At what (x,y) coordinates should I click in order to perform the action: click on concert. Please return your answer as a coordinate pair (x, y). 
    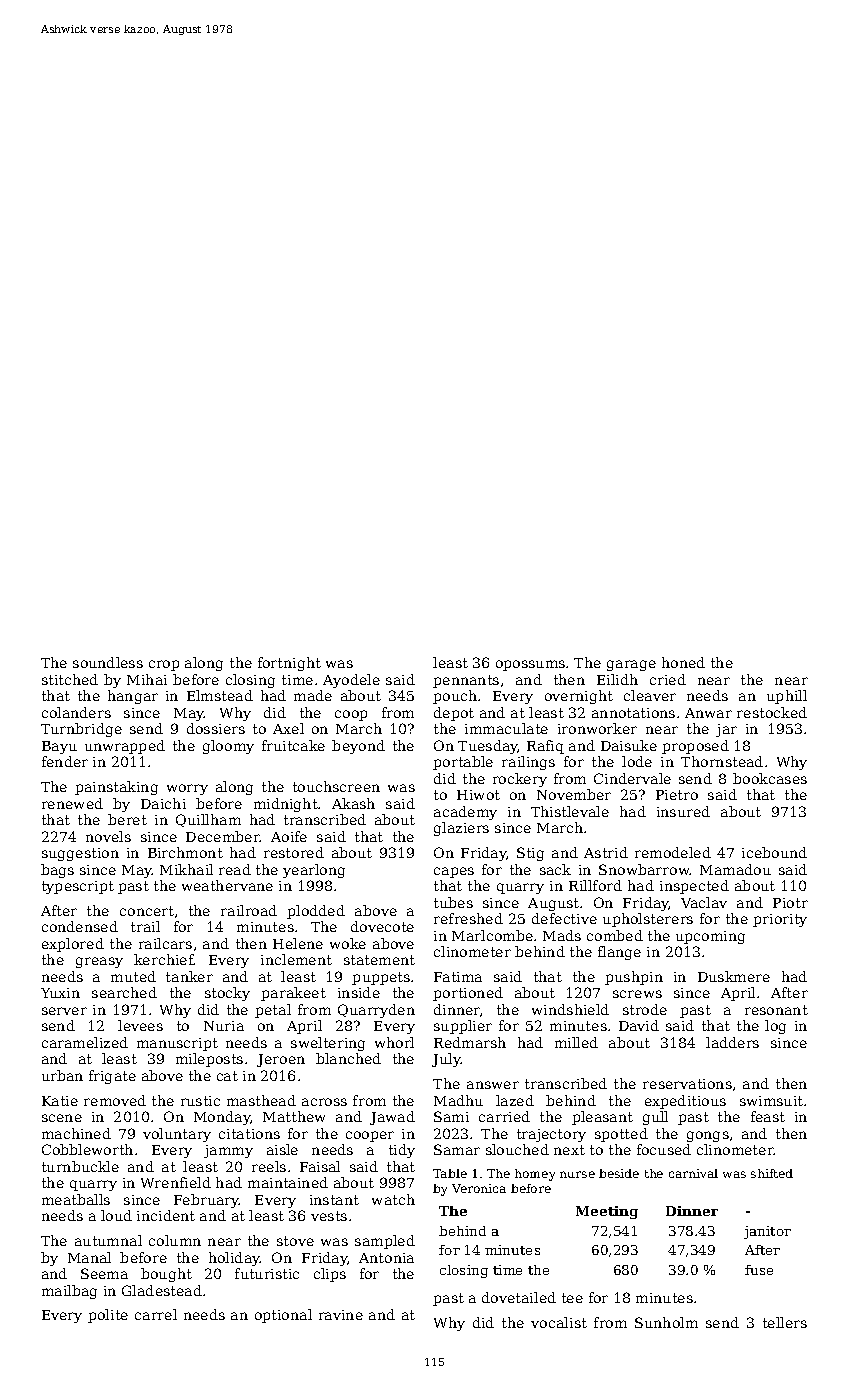
    Looking at the image, I should click on (147, 911).
